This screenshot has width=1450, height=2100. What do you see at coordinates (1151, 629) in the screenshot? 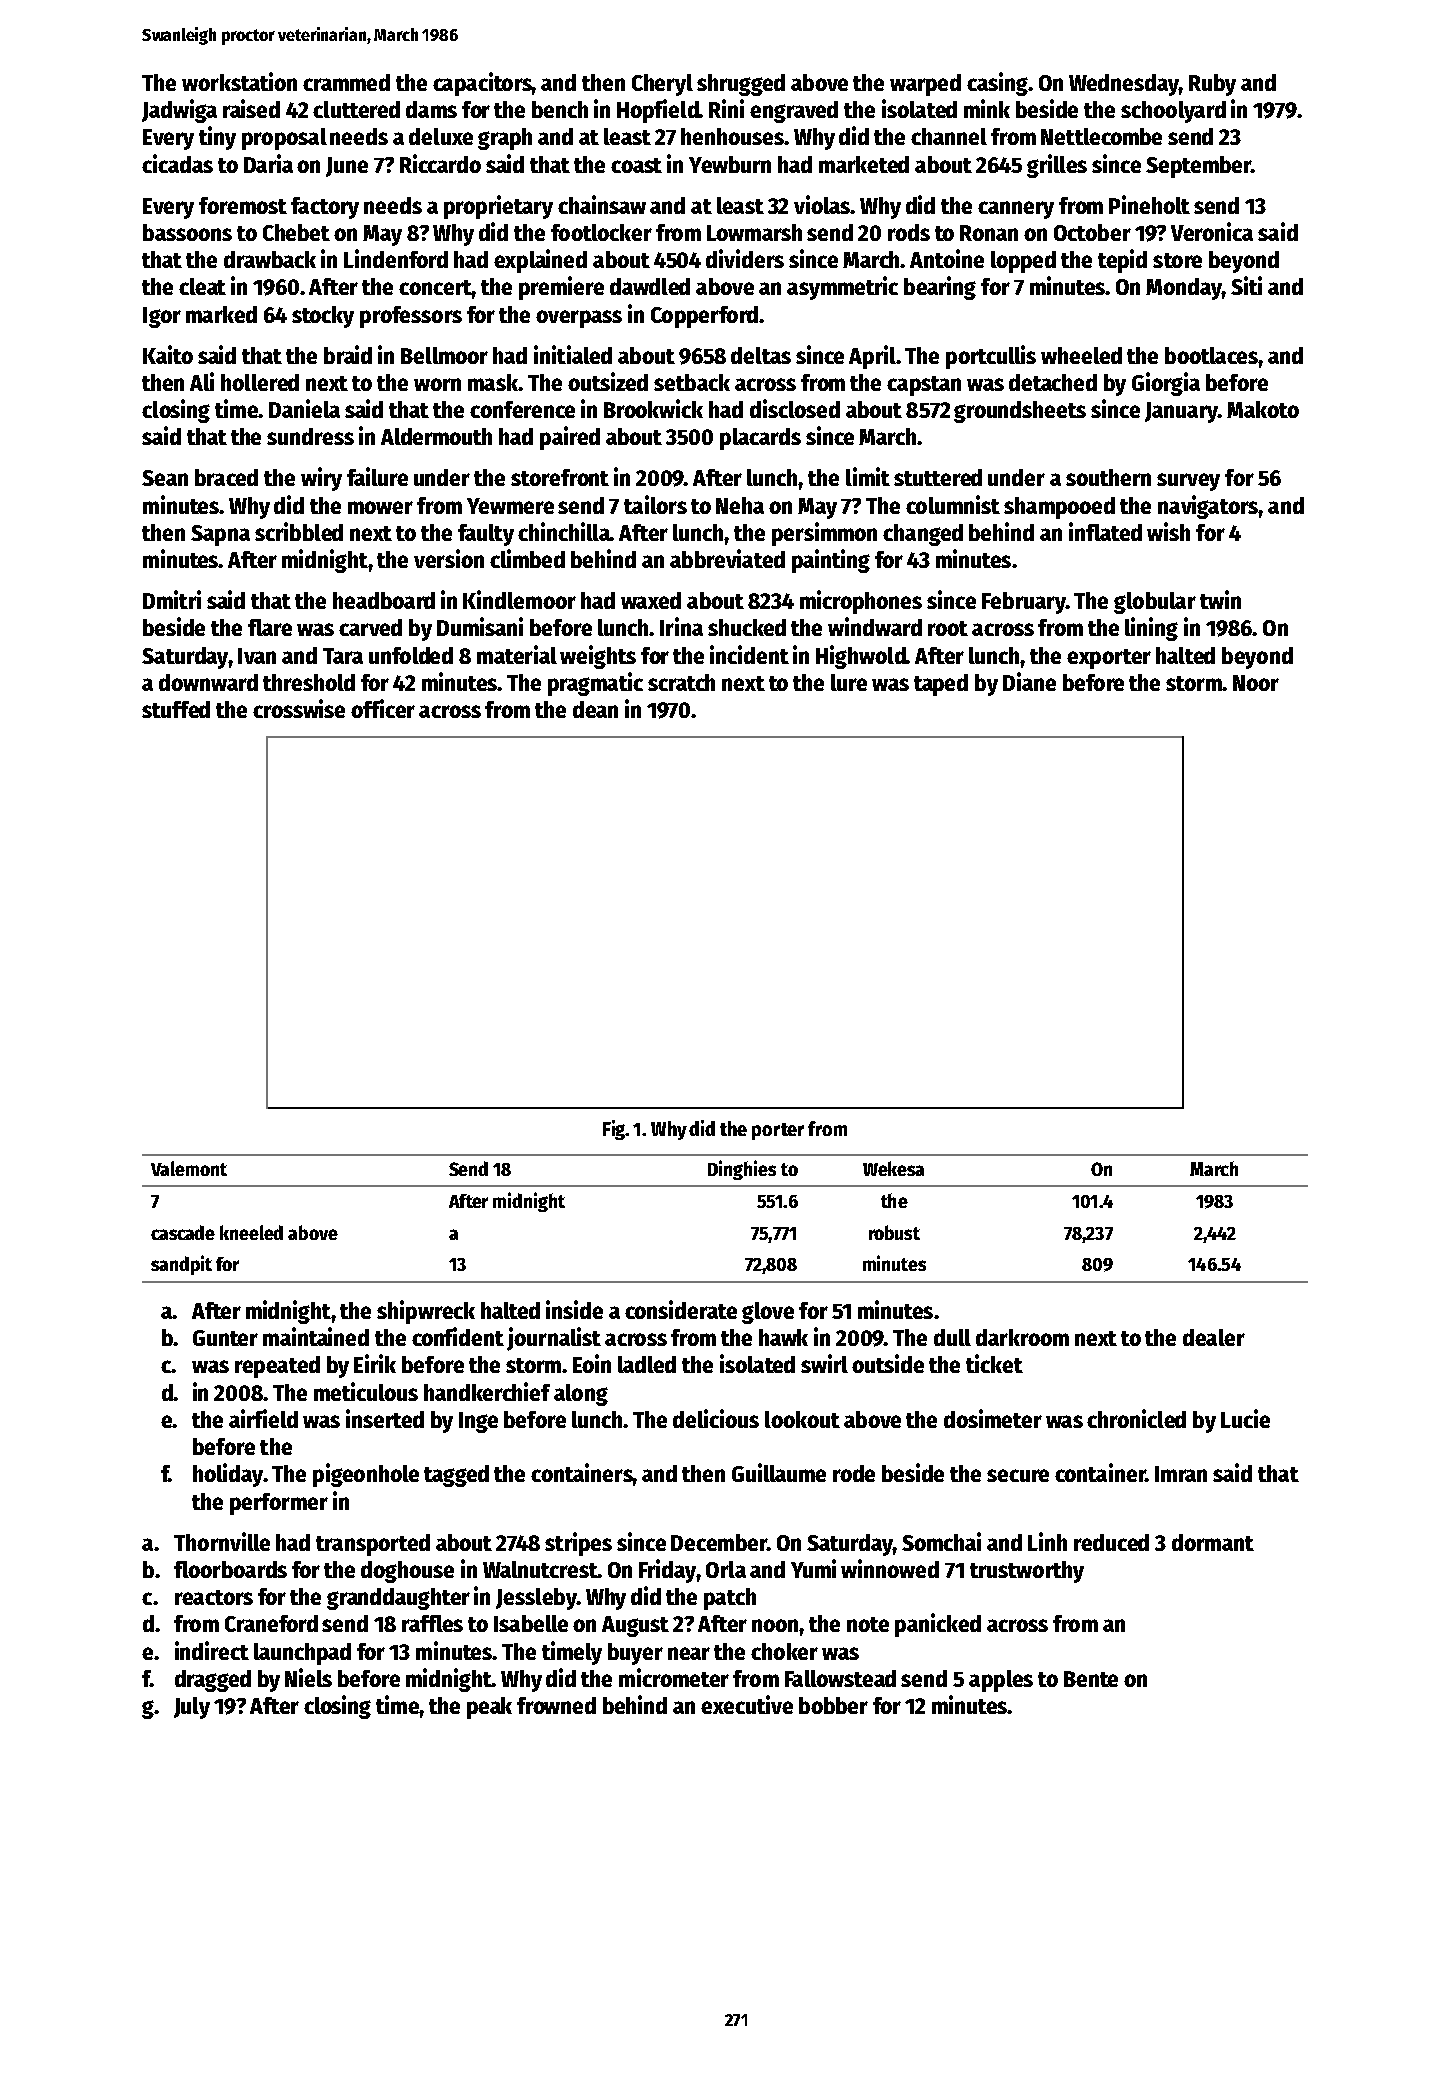
I see `lining` at bounding box center [1151, 629].
